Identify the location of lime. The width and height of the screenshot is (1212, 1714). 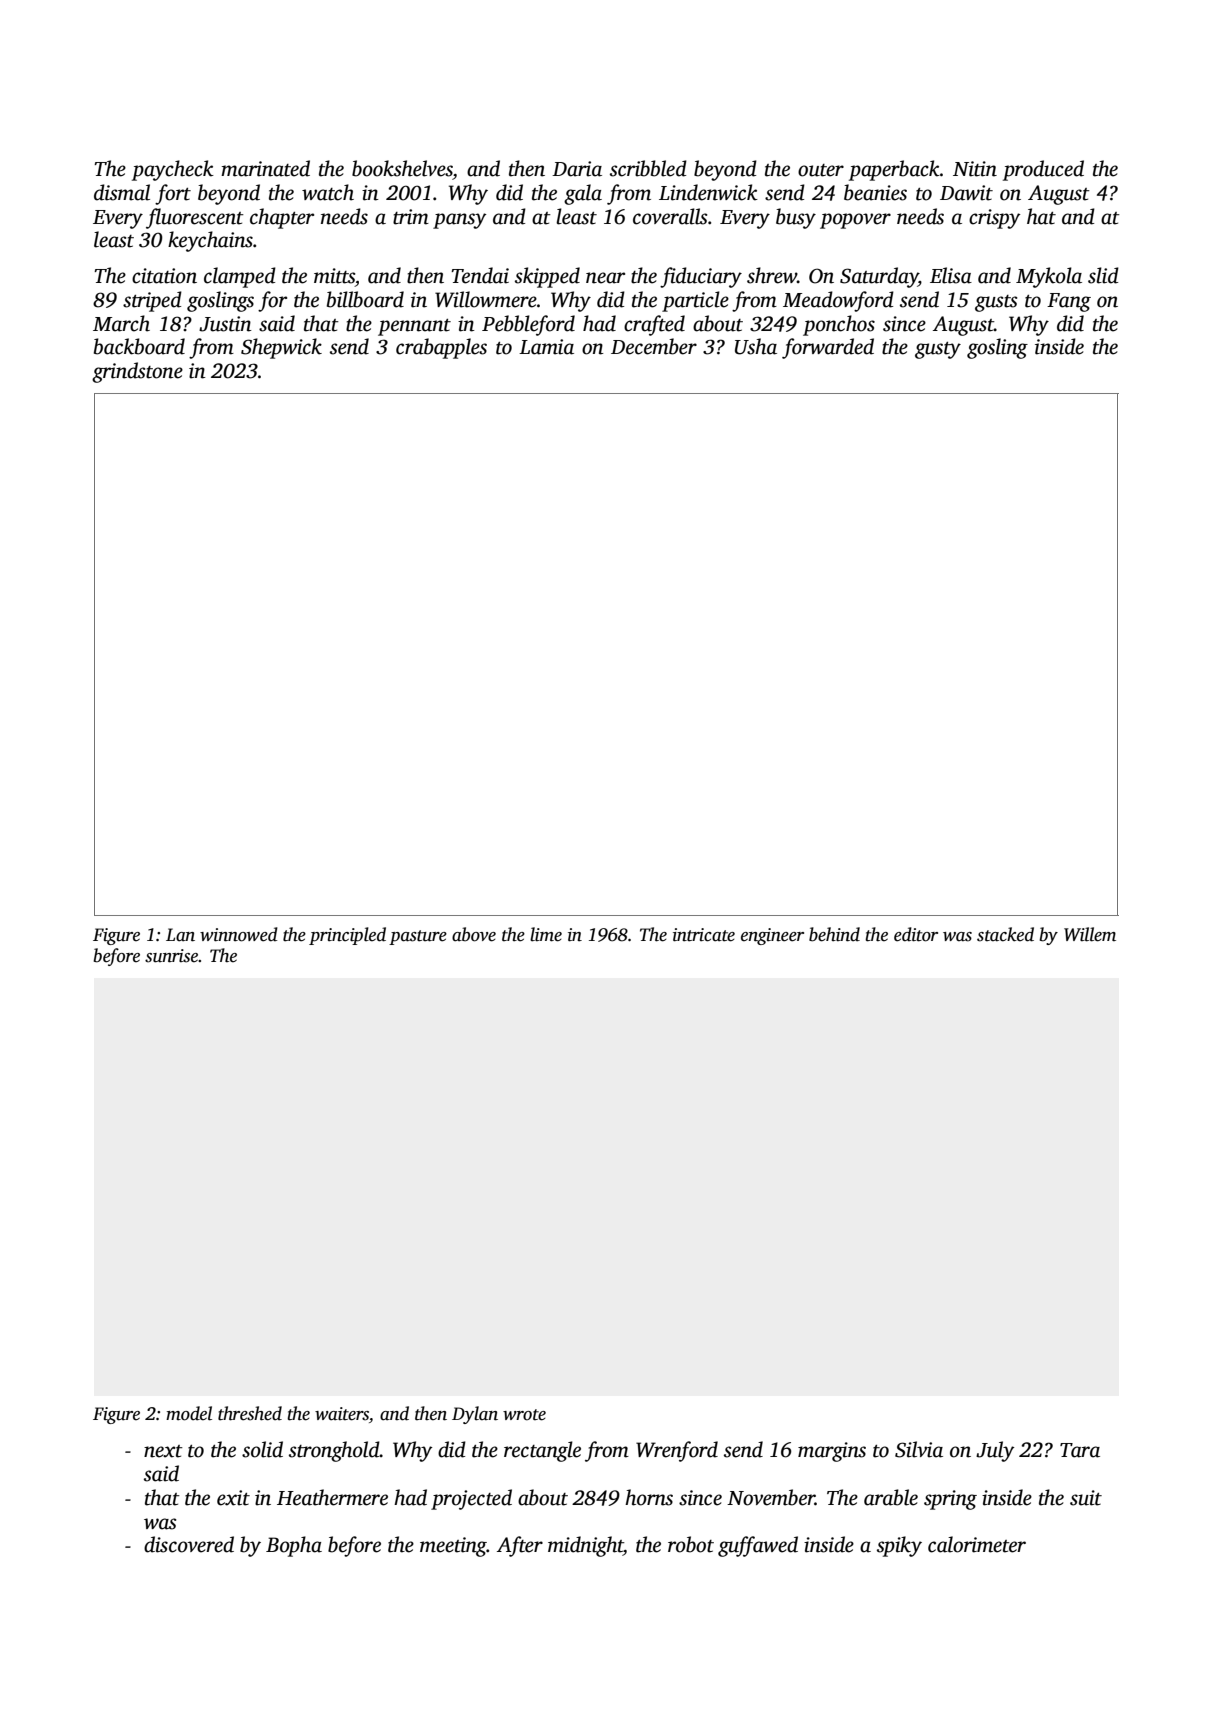
(546, 934).
